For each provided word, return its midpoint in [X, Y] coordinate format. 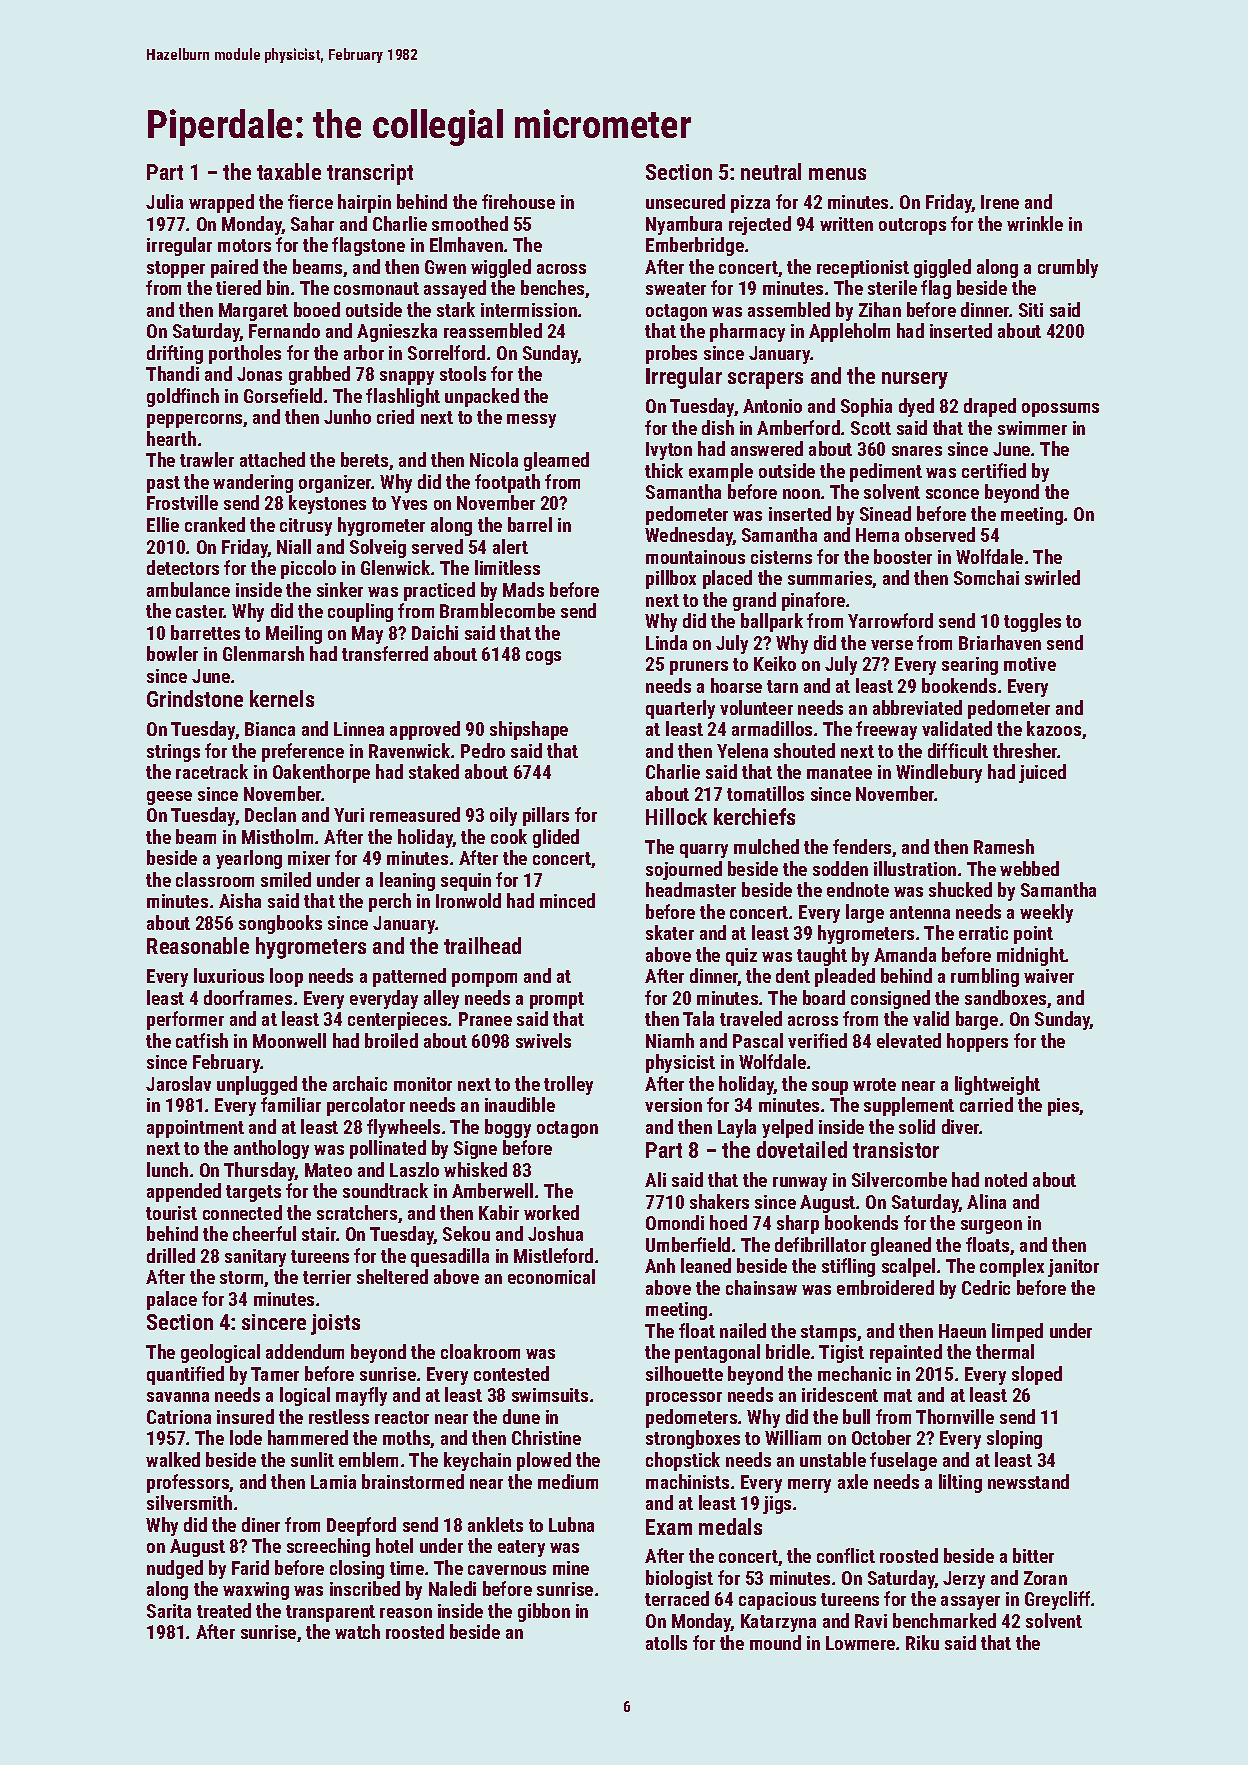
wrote [874, 1084]
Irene [1000, 202]
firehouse [518, 201]
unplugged [257, 1085]
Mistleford [553, 1255]
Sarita [169, 1611]
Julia [164, 201]
